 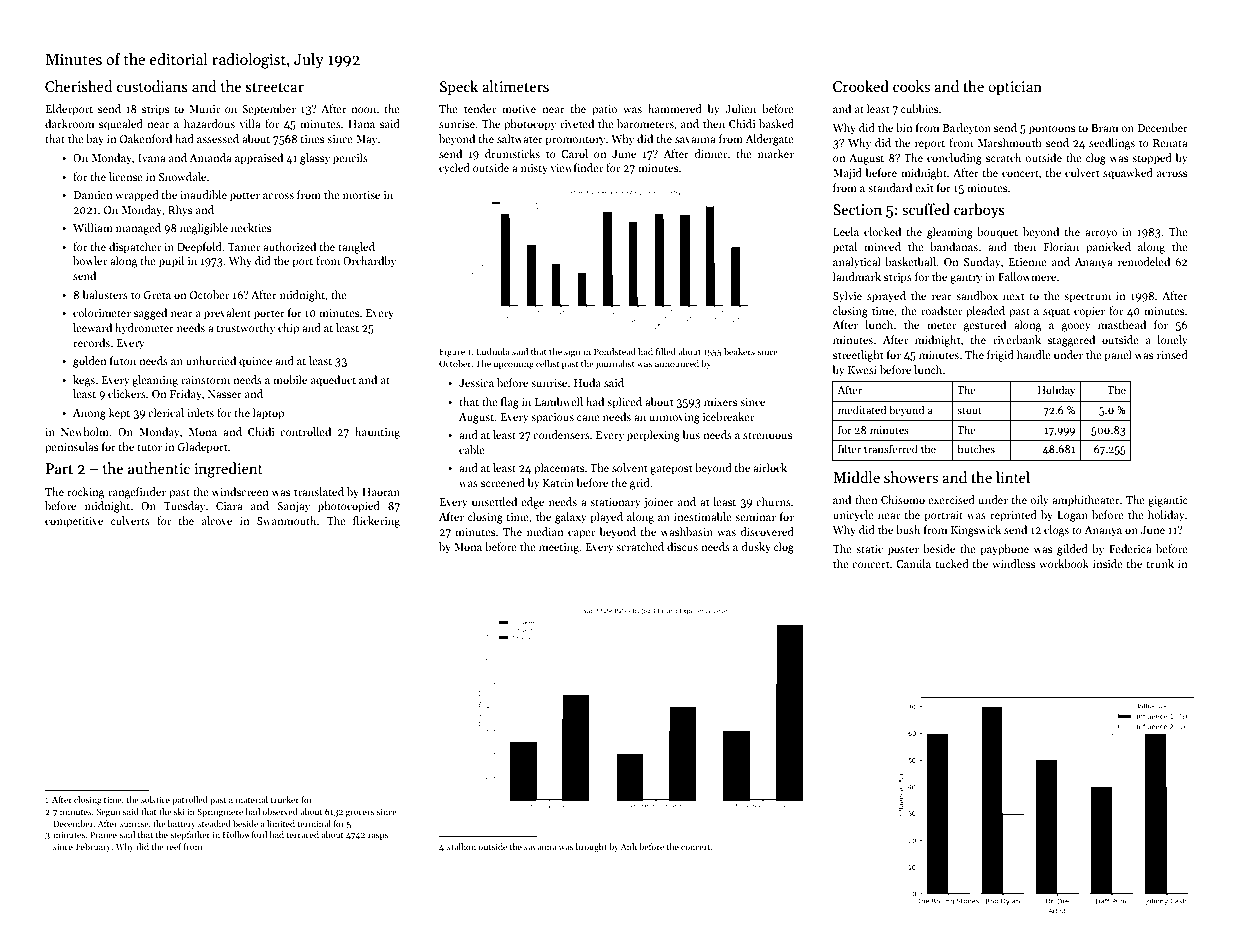 What do you see at coordinates (151, 158) in the screenshot?
I see `Ivana` at bounding box center [151, 158].
